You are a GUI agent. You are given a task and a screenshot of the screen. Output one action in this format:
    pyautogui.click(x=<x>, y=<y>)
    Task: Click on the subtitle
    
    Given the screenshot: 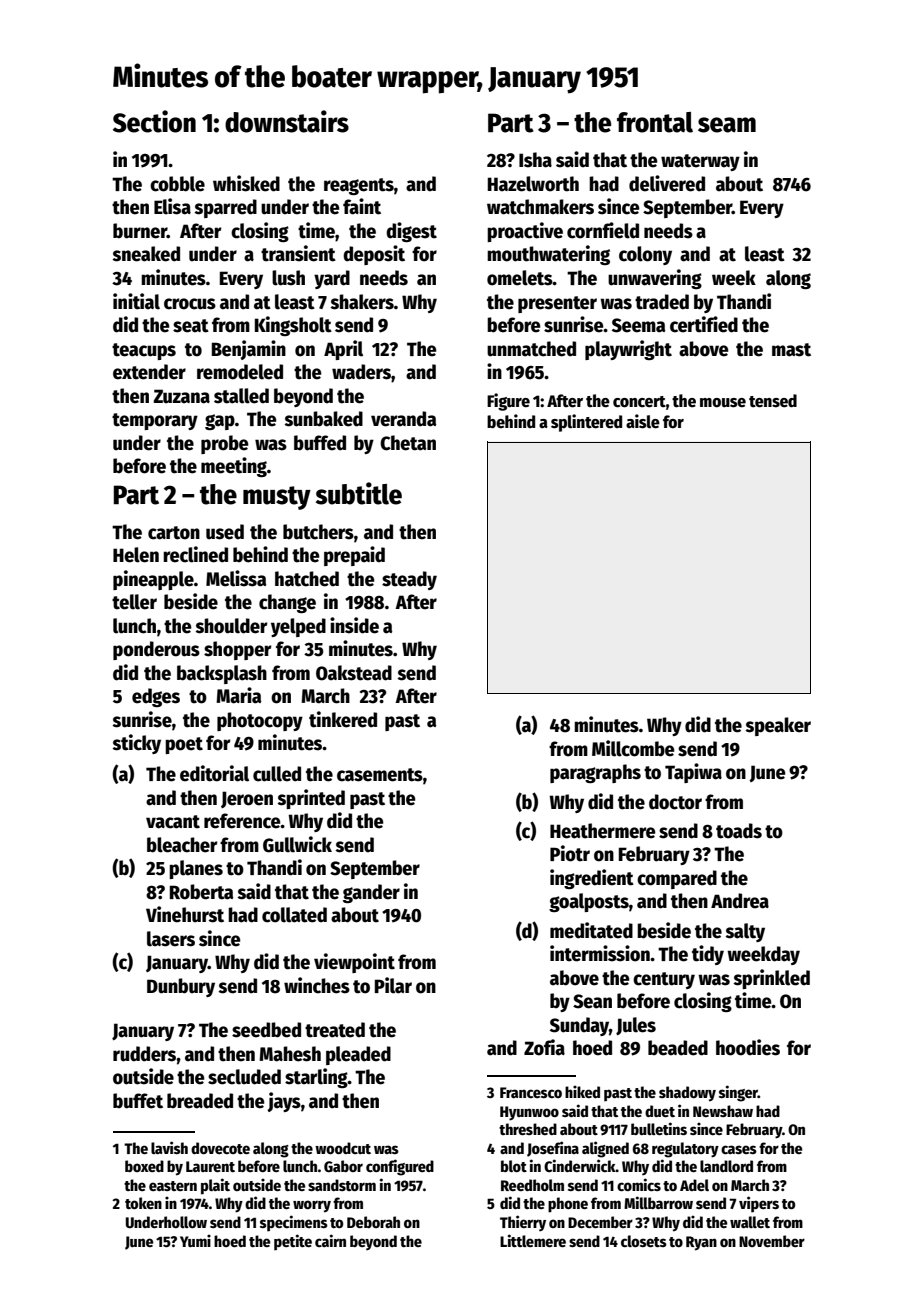 What is the action you would take?
    pyautogui.click(x=359, y=493)
